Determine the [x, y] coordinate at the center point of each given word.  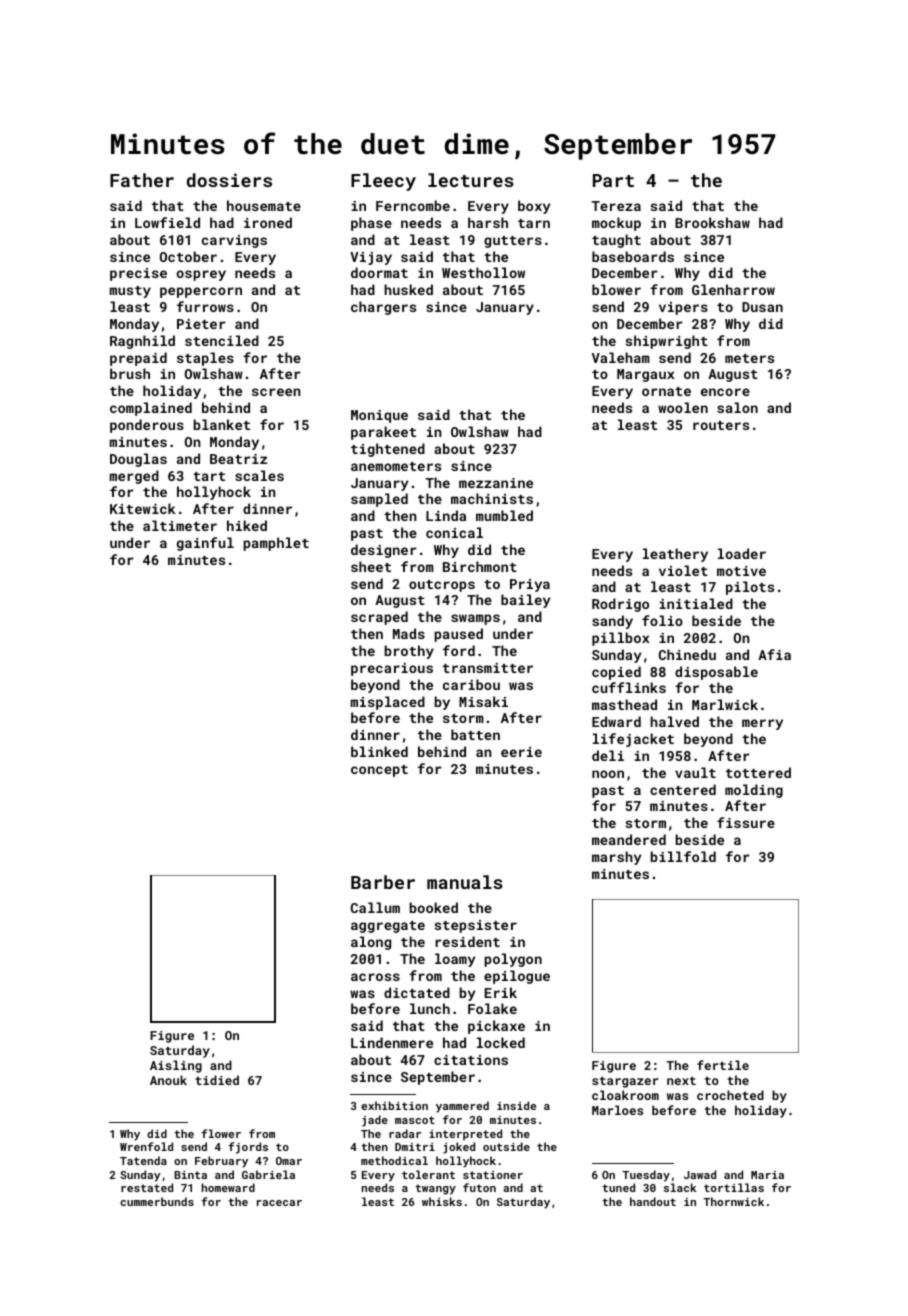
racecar [279, 1203]
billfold [683, 856]
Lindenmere [392, 1042]
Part [613, 180]
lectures [471, 180]
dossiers [229, 180]
